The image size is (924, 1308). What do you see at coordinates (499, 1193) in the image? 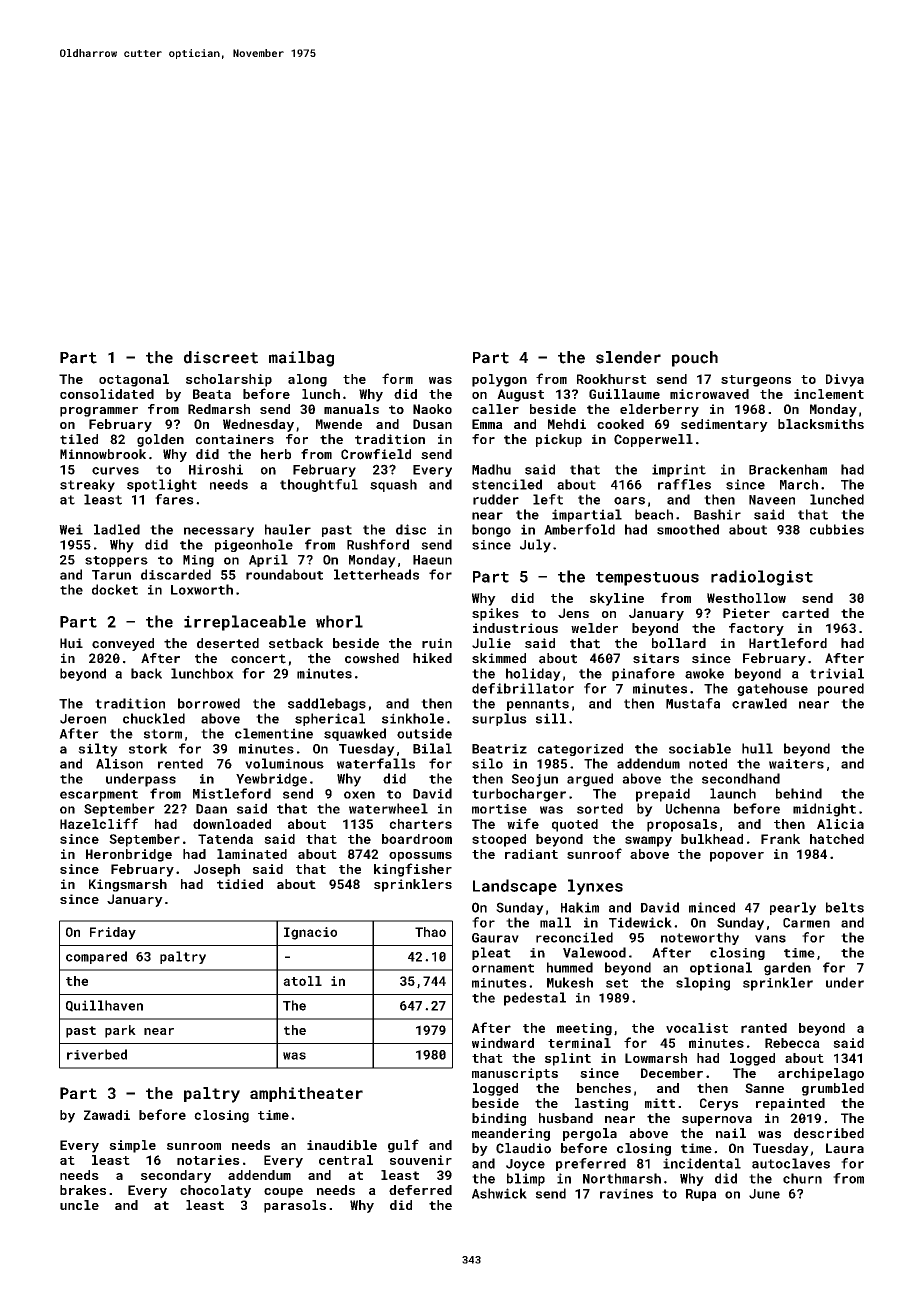
I see `Ashwick` at bounding box center [499, 1193].
